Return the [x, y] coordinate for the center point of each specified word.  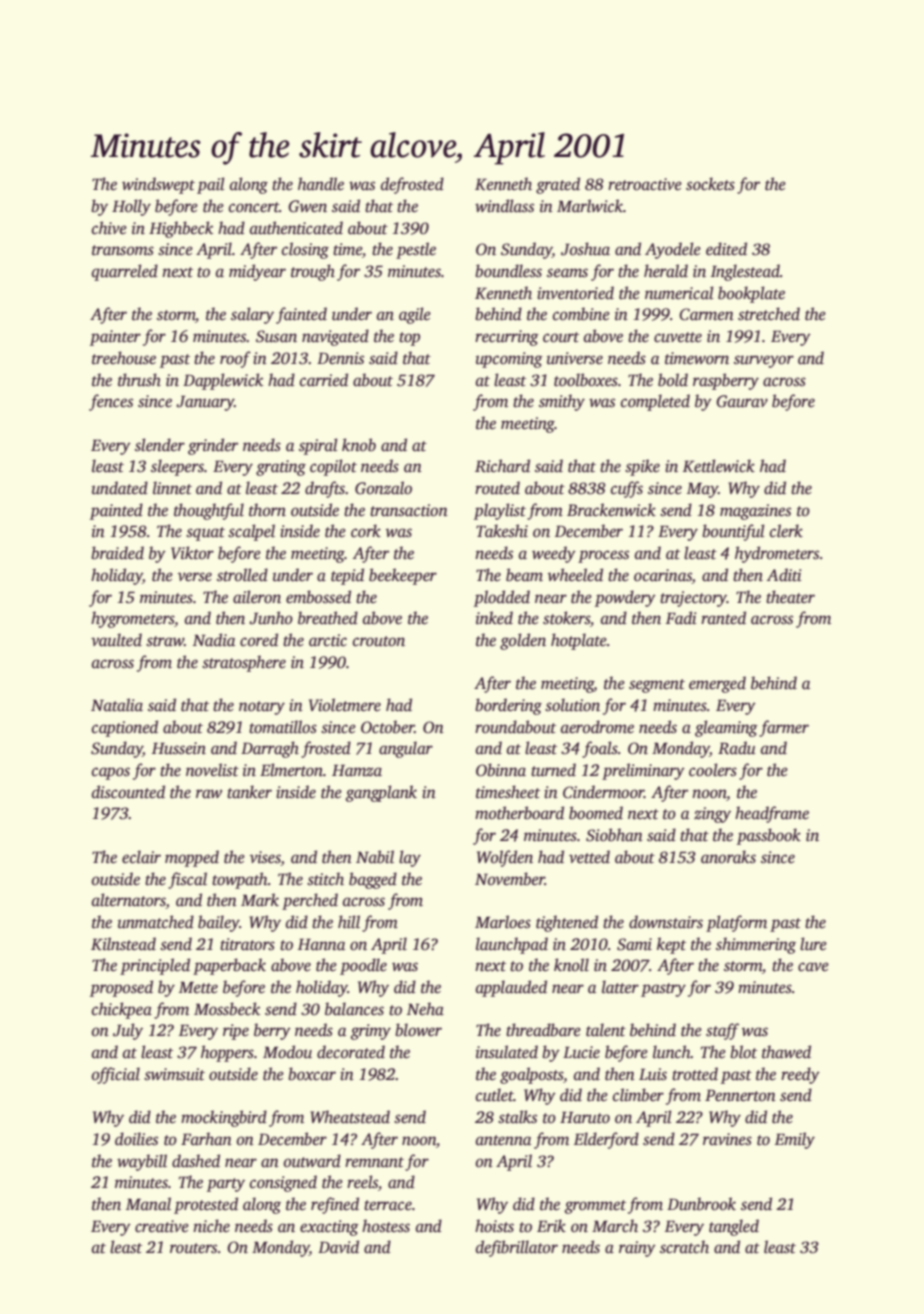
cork [366, 530]
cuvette [678, 337]
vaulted [116, 640]
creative [162, 1226]
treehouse [124, 358]
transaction [409, 510]
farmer [784, 728]
